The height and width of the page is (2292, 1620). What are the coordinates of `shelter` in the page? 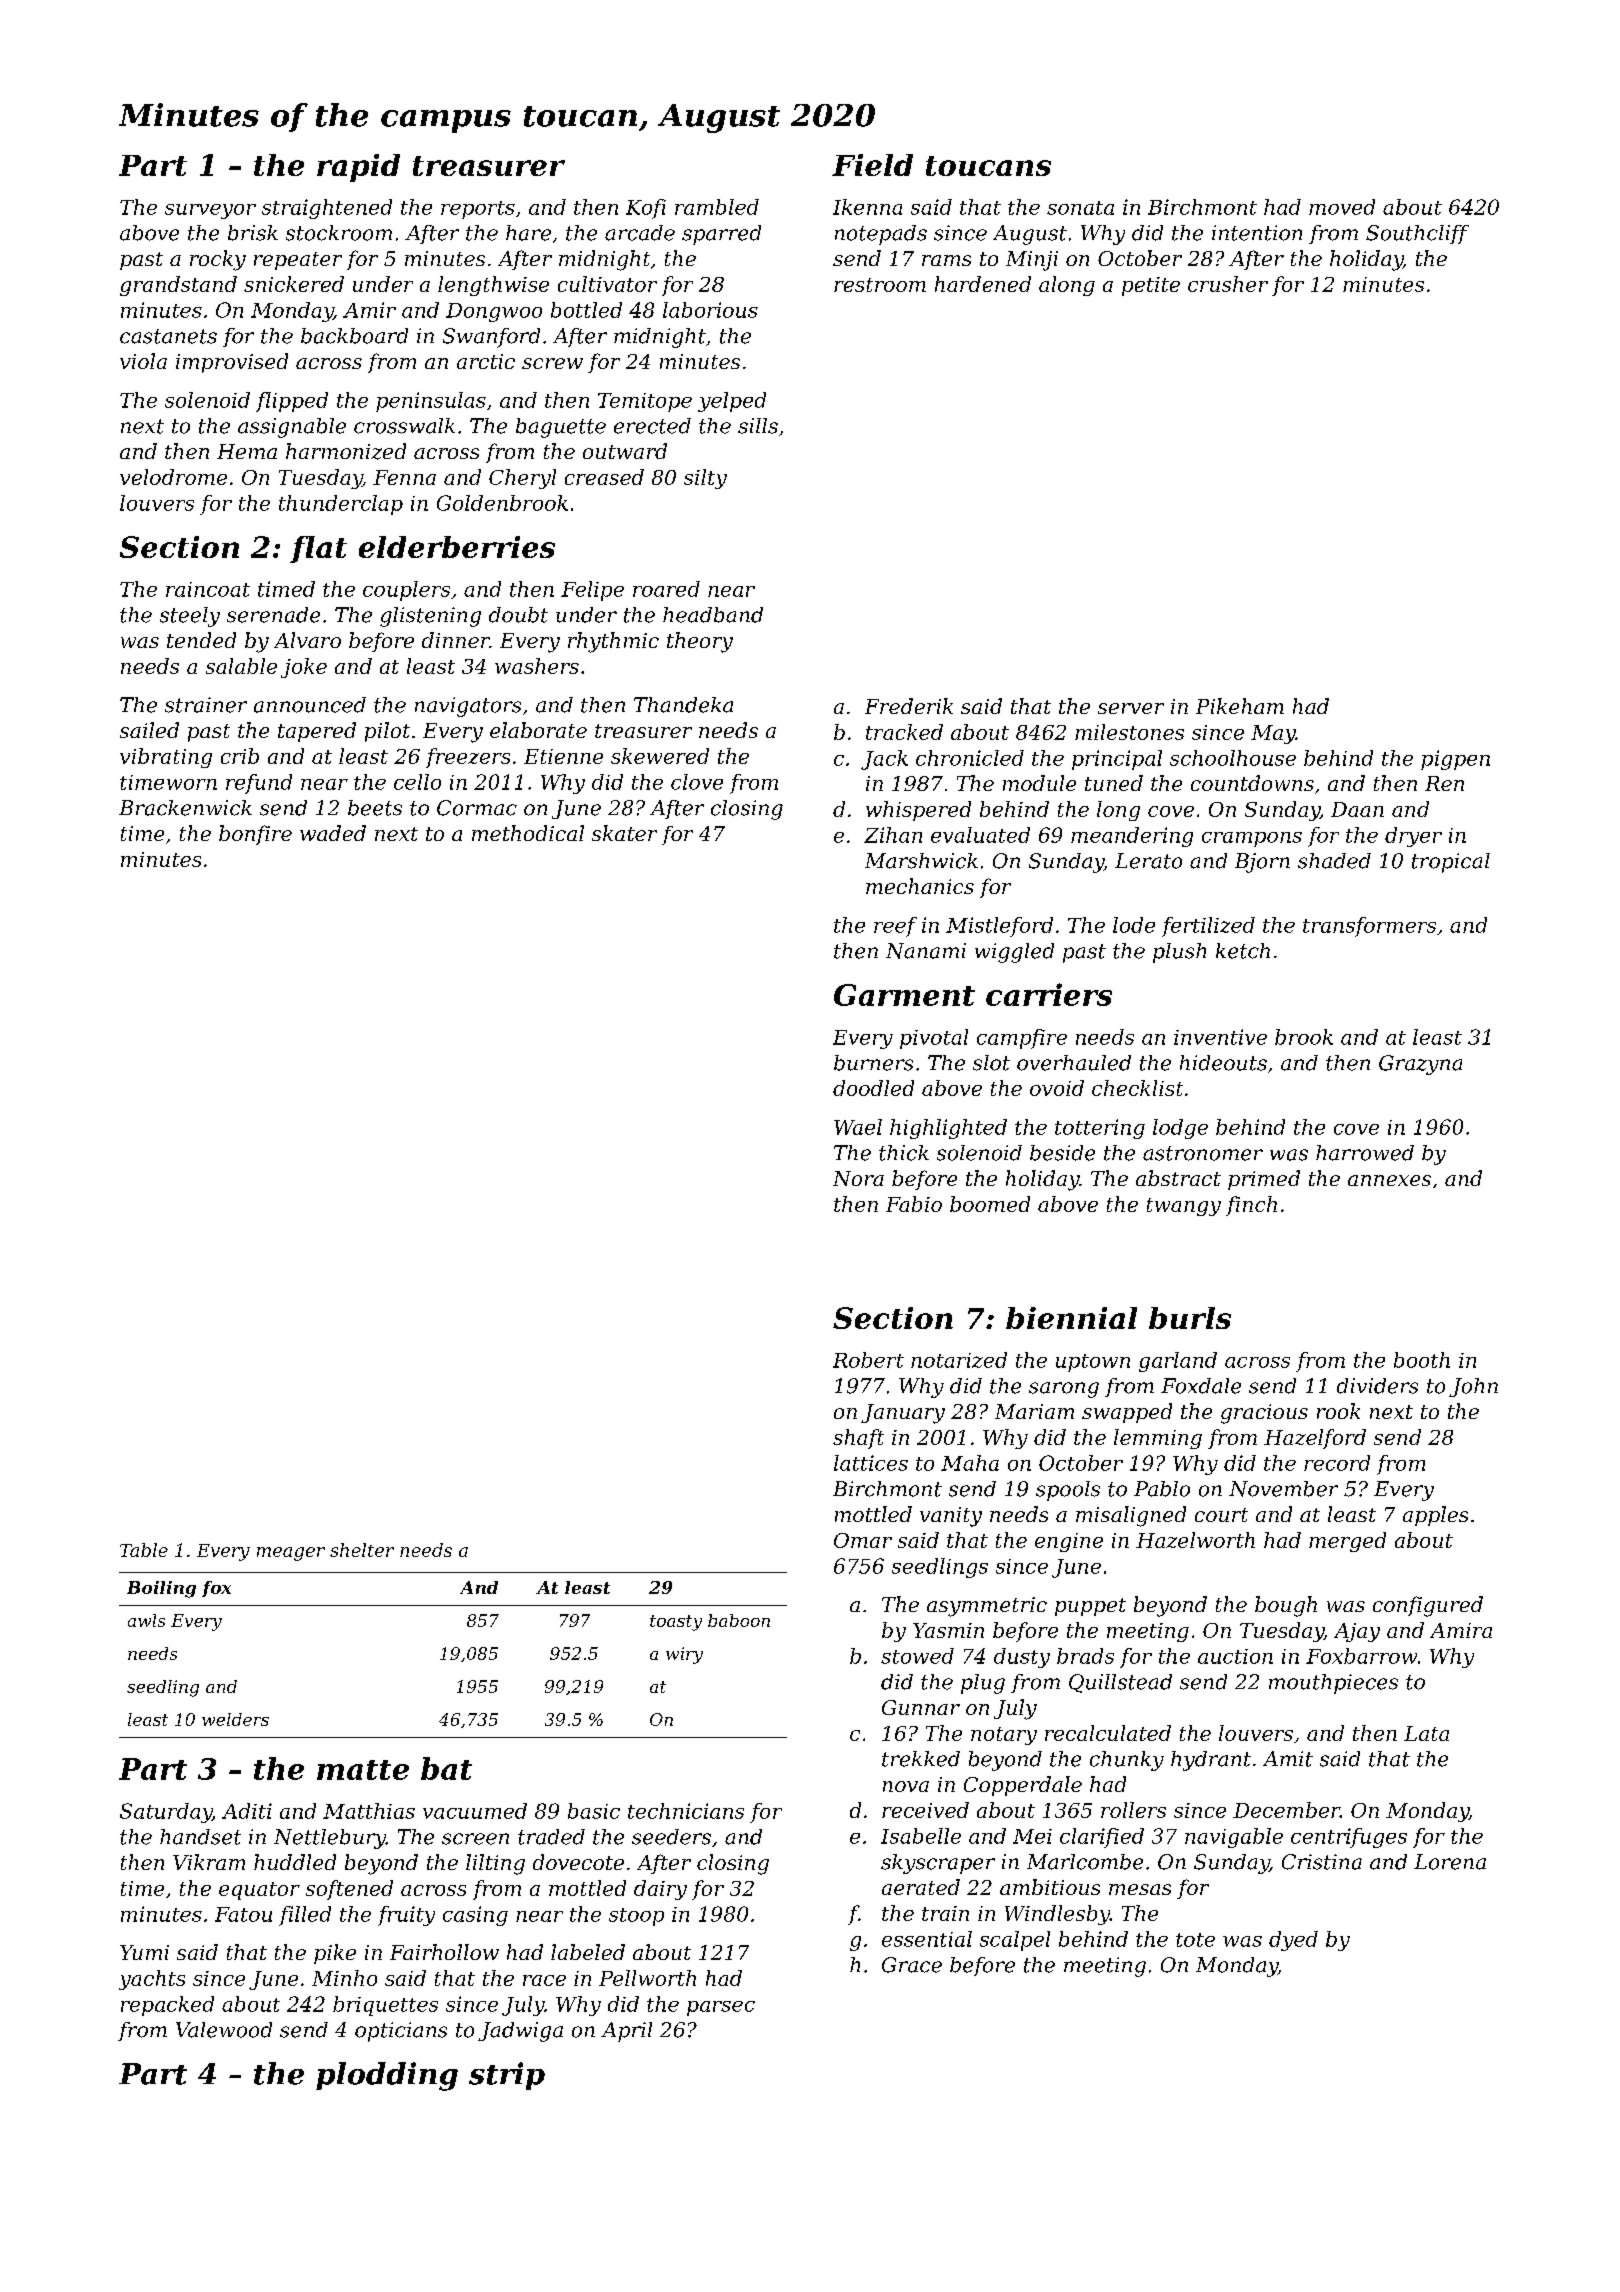 It's located at (362, 1550).
